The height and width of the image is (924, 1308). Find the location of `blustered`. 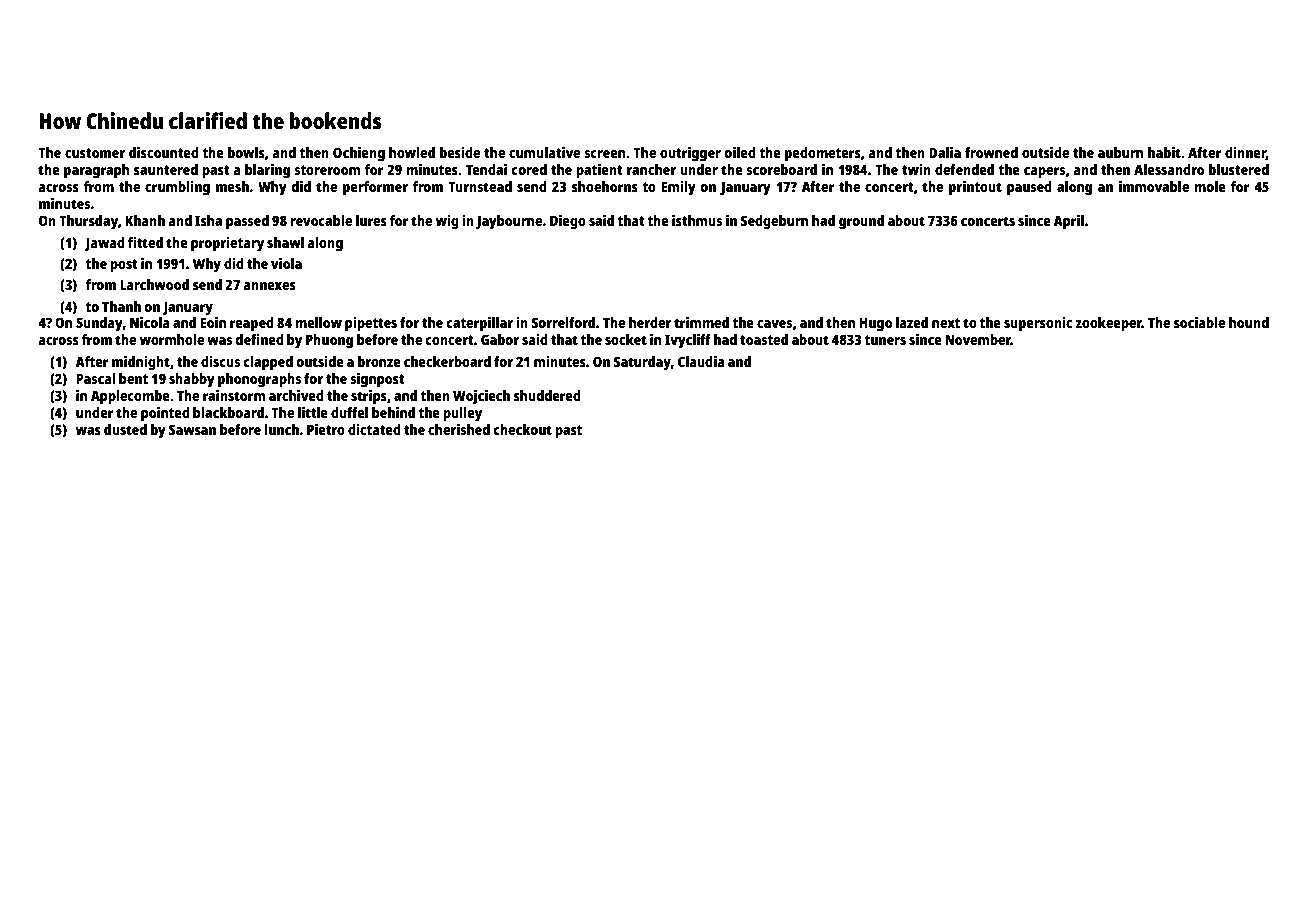

blustered is located at coordinates (1239, 169).
